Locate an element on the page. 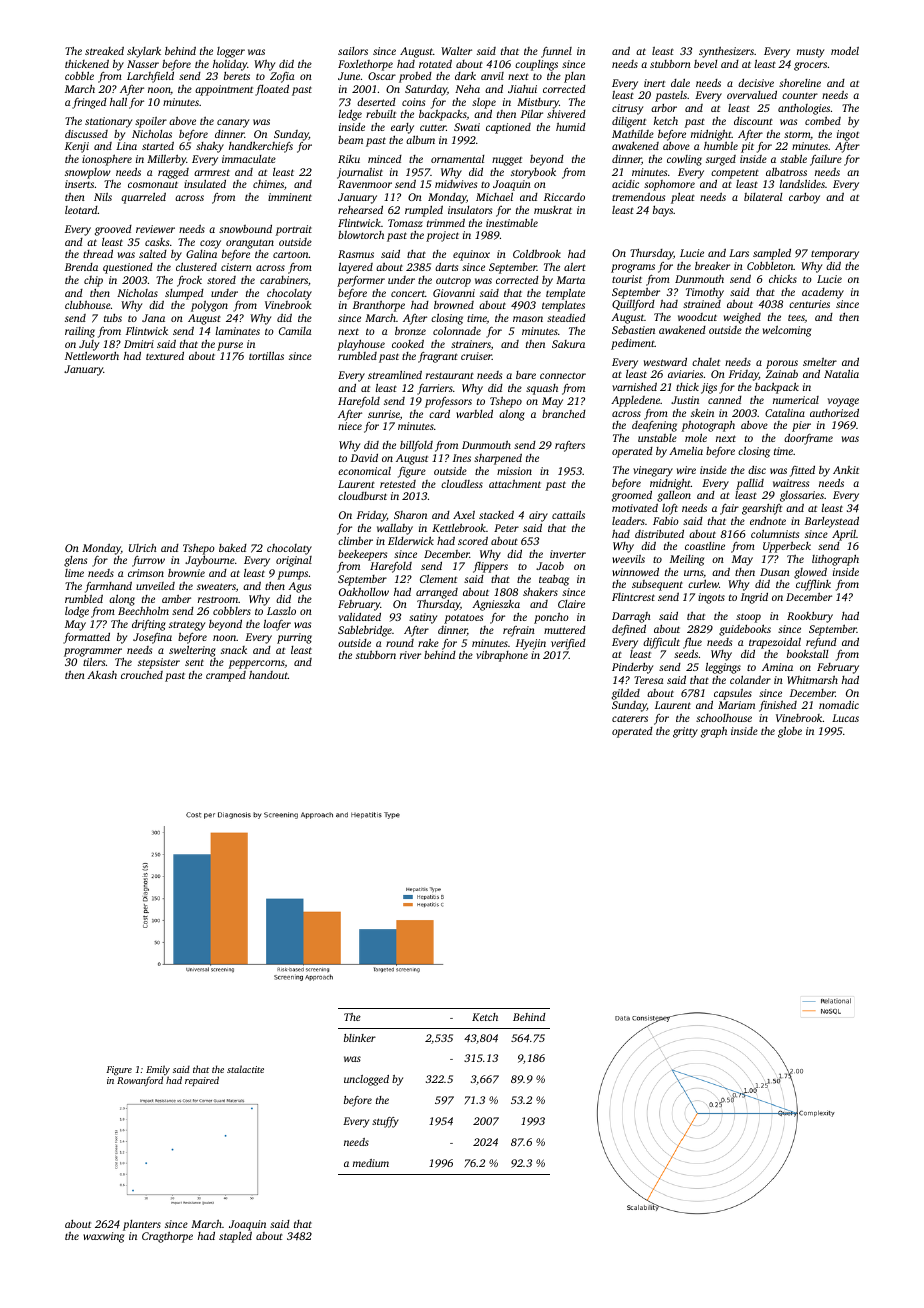 This document has width=924, height=1308. Rowanford is located at coordinates (140, 1081).
